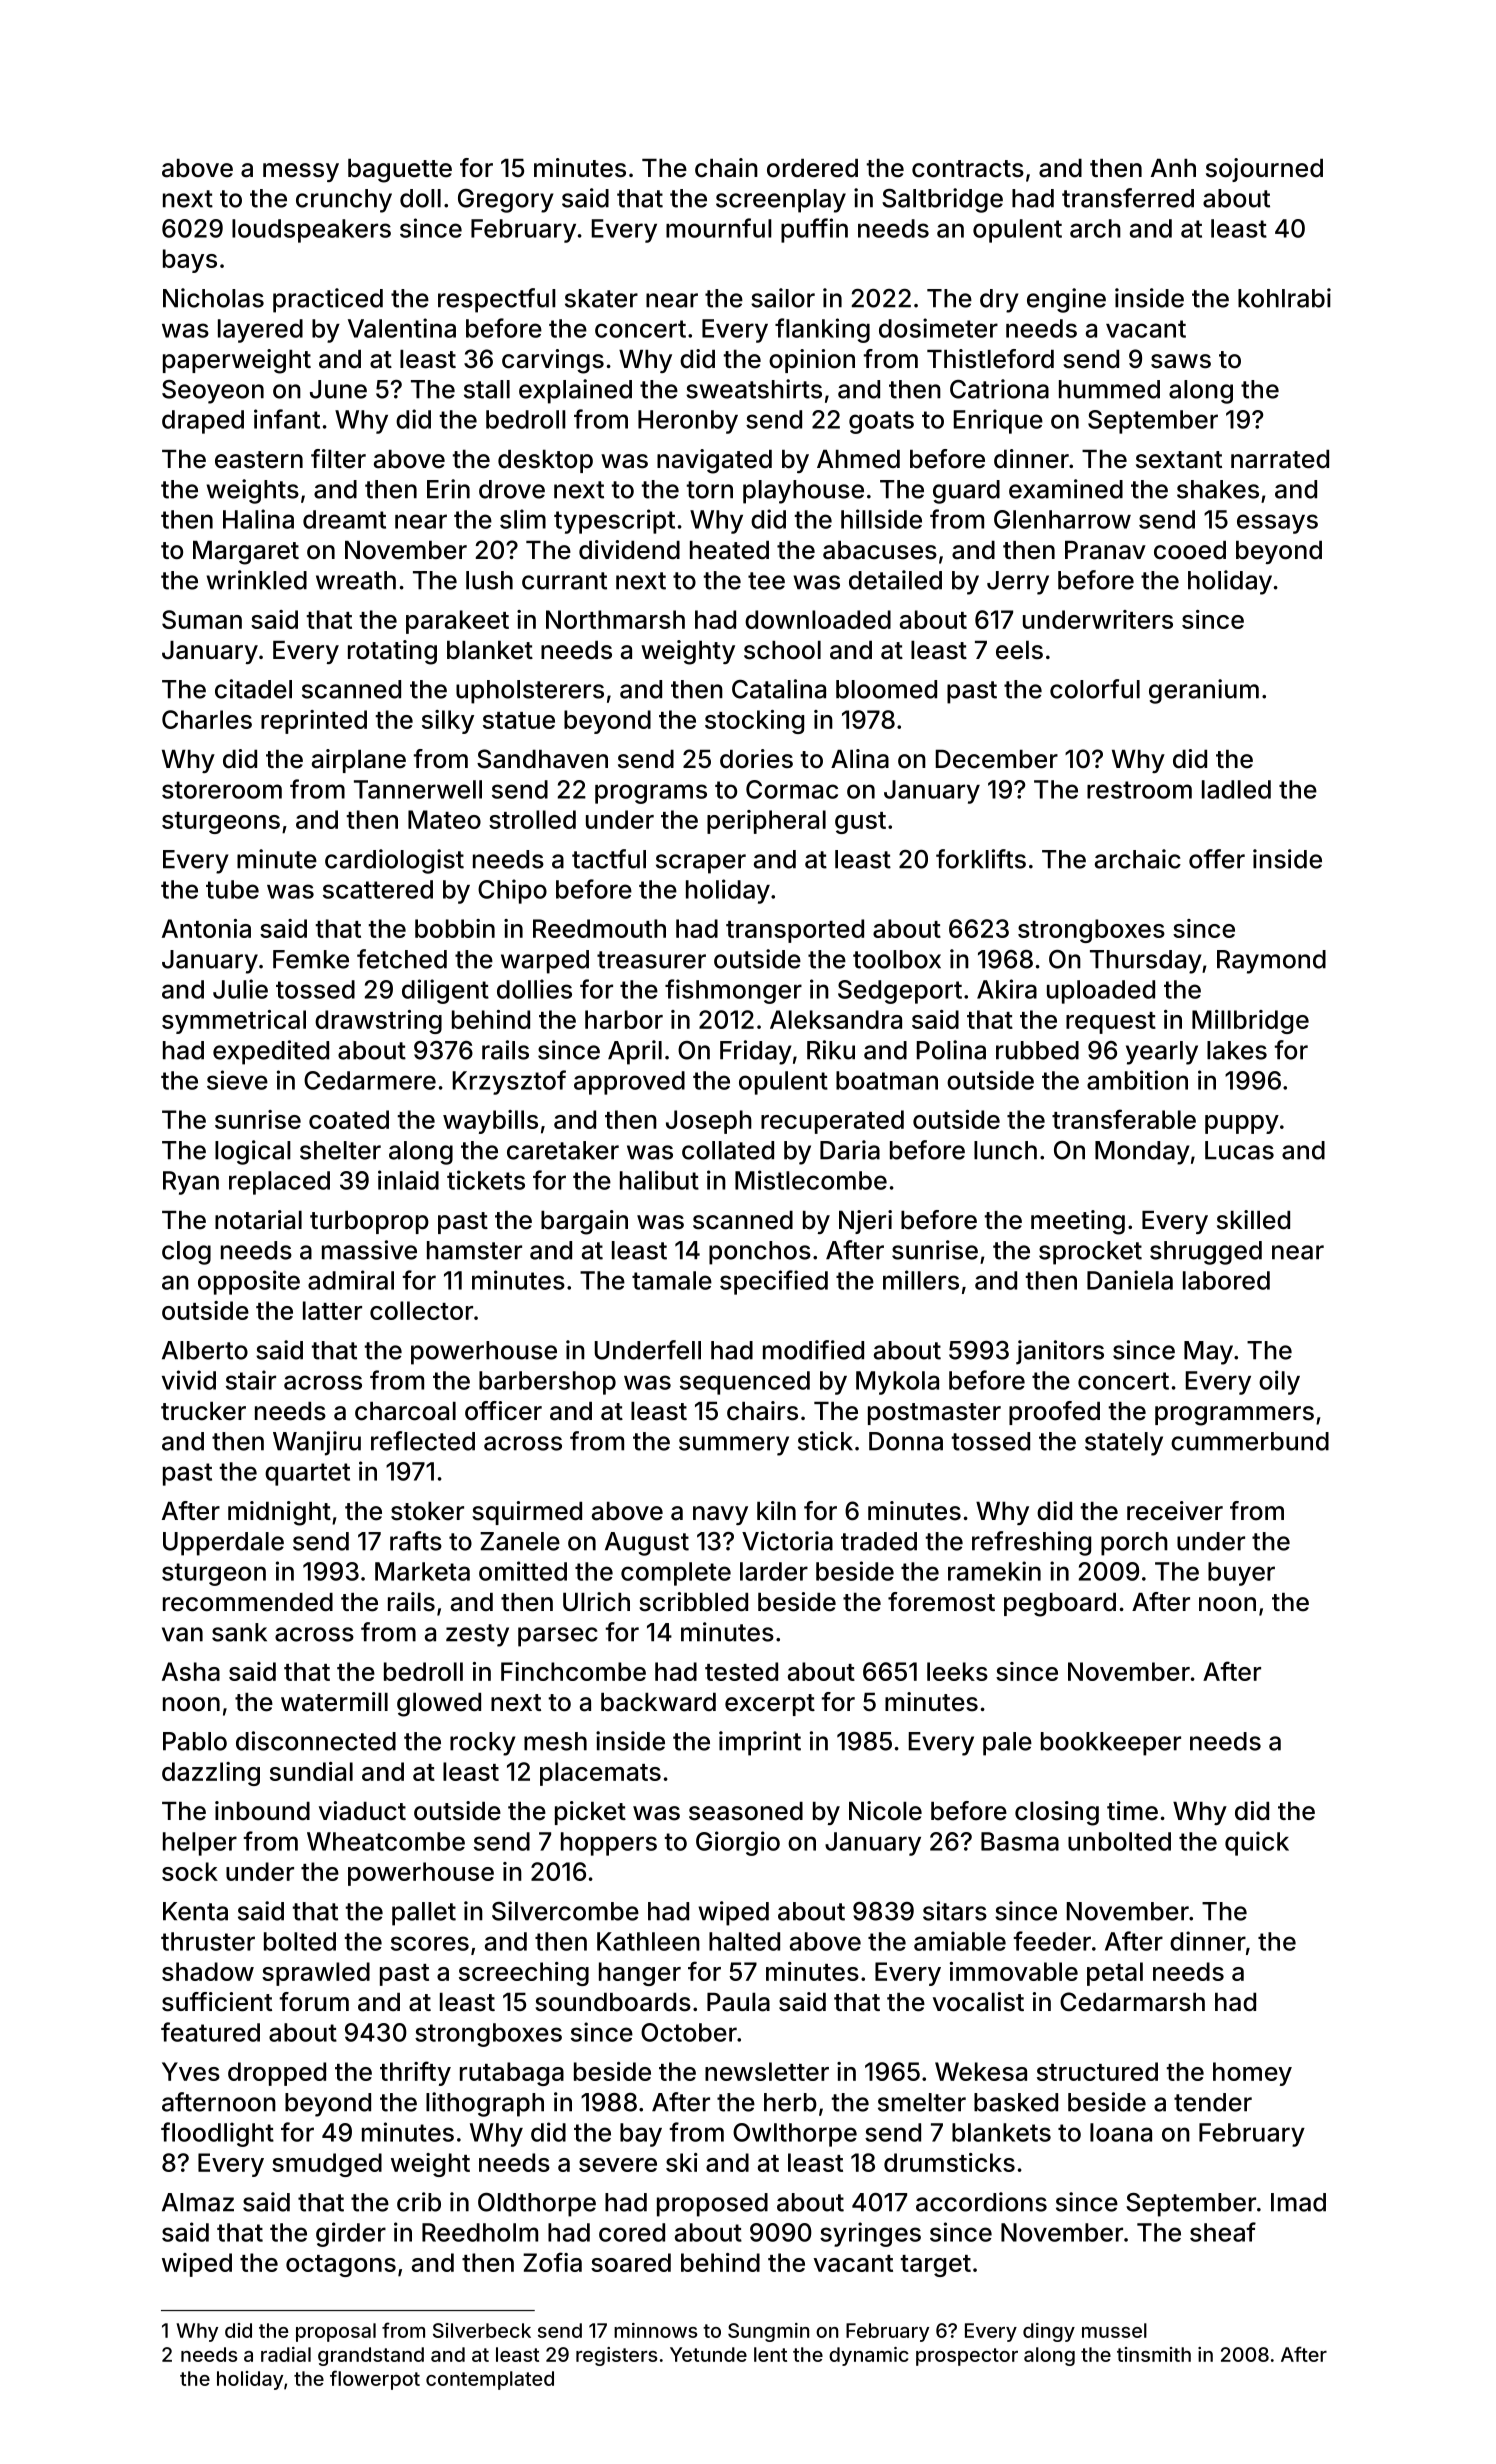 The height and width of the page is (2464, 1496). What do you see at coordinates (869, 2356) in the page?
I see `dynamic` at bounding box center [869, 2356].
